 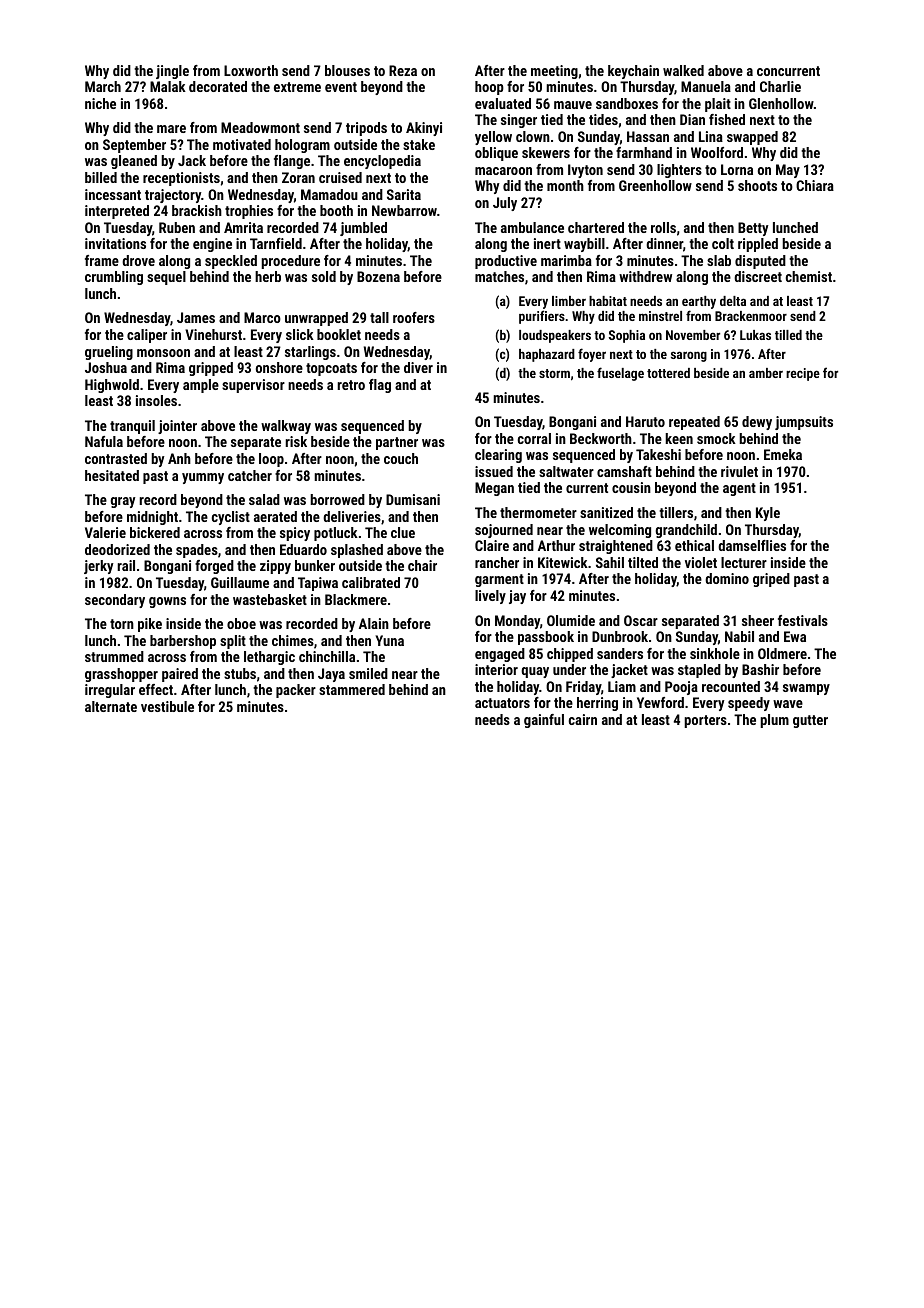 I want to click on Reza, so click(x=403, y=70).
